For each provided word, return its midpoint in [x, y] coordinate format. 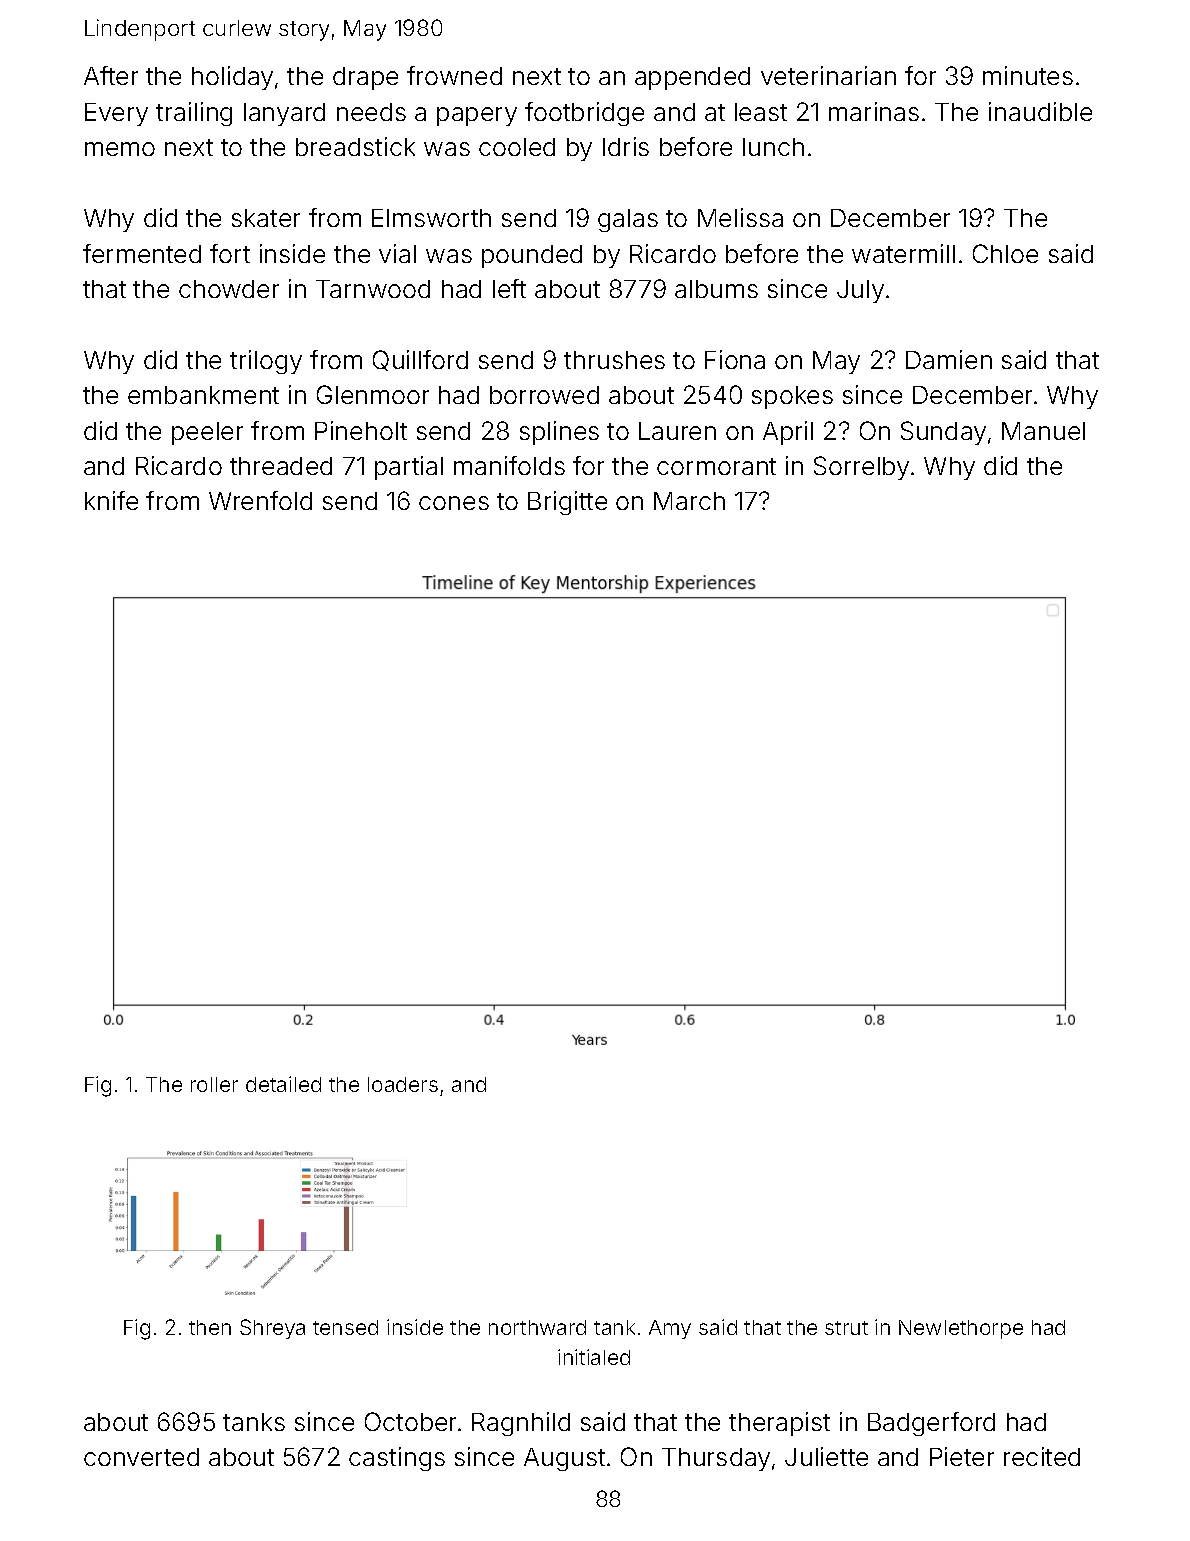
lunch [773, 147]
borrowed [544, 395]
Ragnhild [521, 1424]
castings [397, 1459]
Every [116, 114]
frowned [454, 75]
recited [1042, 1456]
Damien [949, 359]
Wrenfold [260, 500]
